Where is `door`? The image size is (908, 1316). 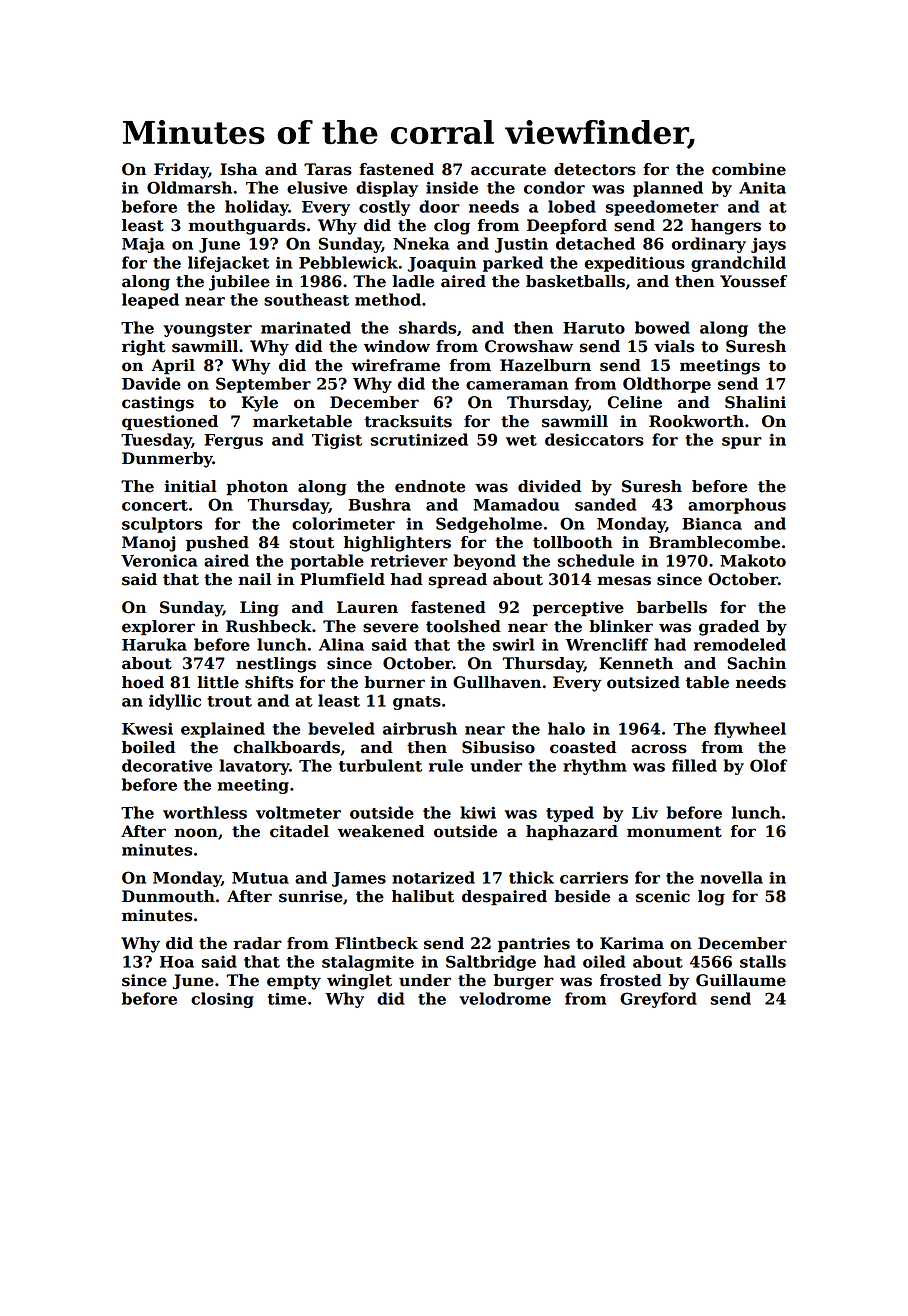
door is located at coordinates (439, 206).
